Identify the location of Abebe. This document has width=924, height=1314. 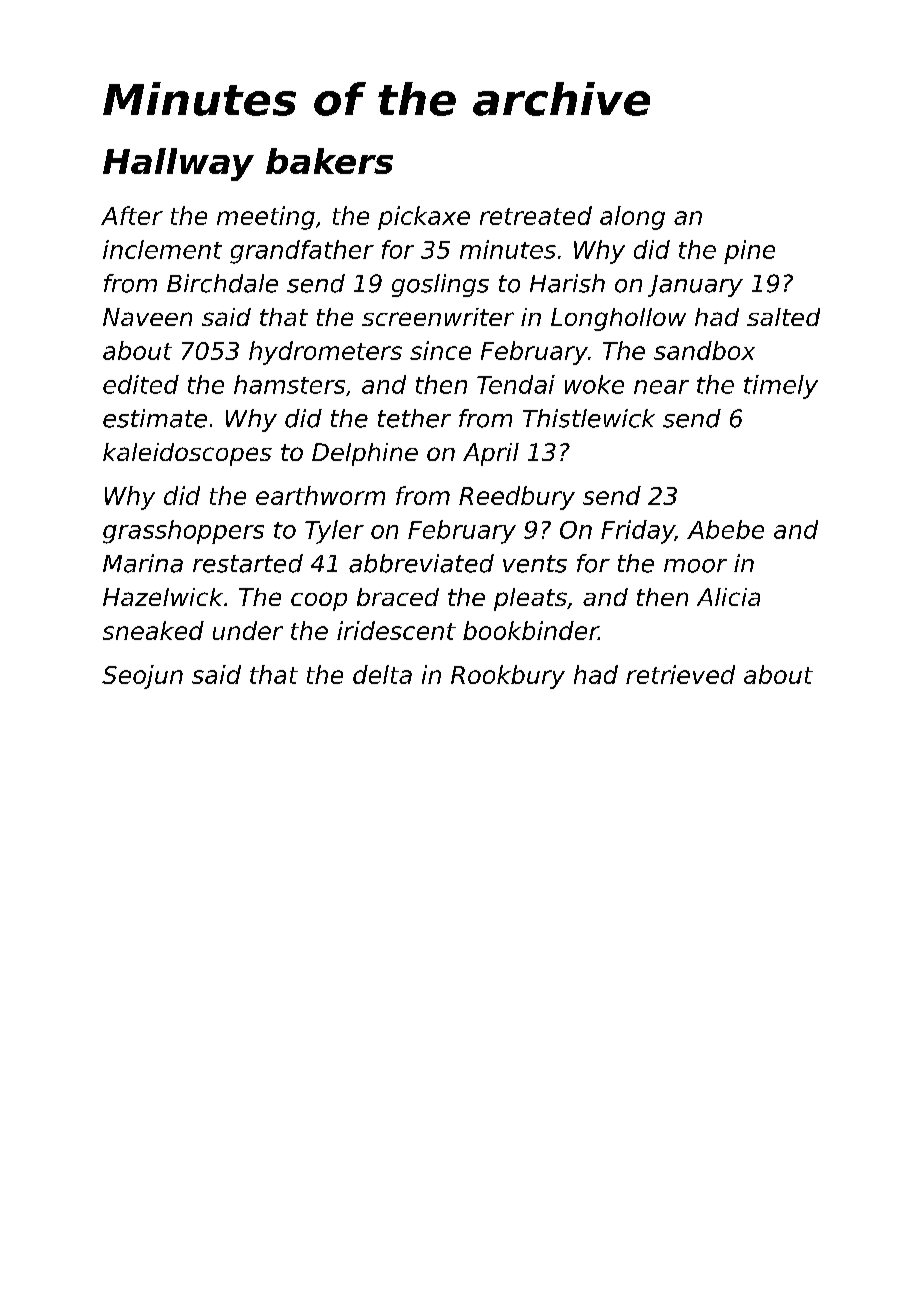
(725, 529).
